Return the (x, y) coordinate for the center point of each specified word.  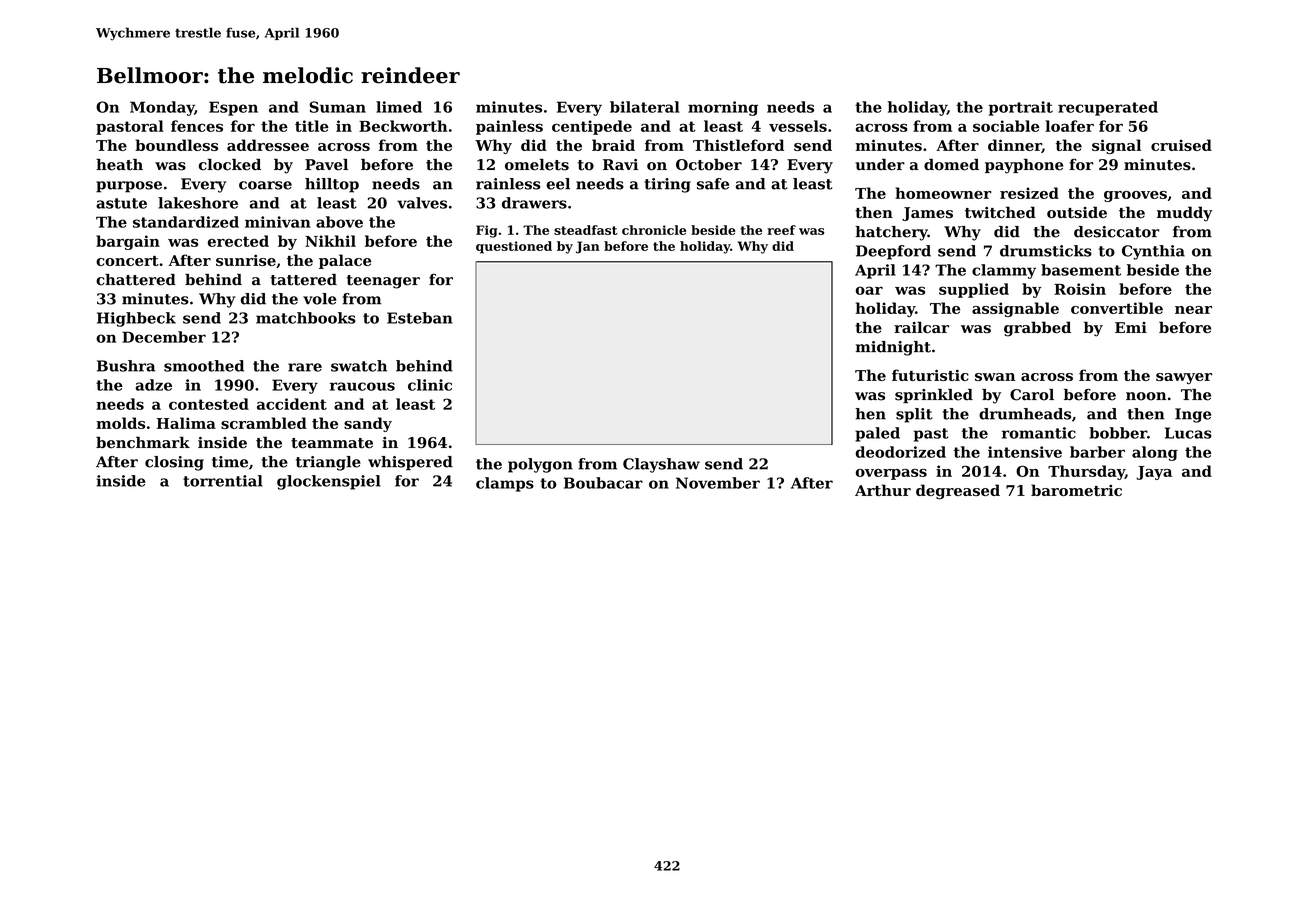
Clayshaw (661, 465)
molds (120, 423)
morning (723, 108)
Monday (162, 108)
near (1193, 310)
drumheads (1025, 414)
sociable (1006, 126)
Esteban (420, 318)
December (164, 337)
